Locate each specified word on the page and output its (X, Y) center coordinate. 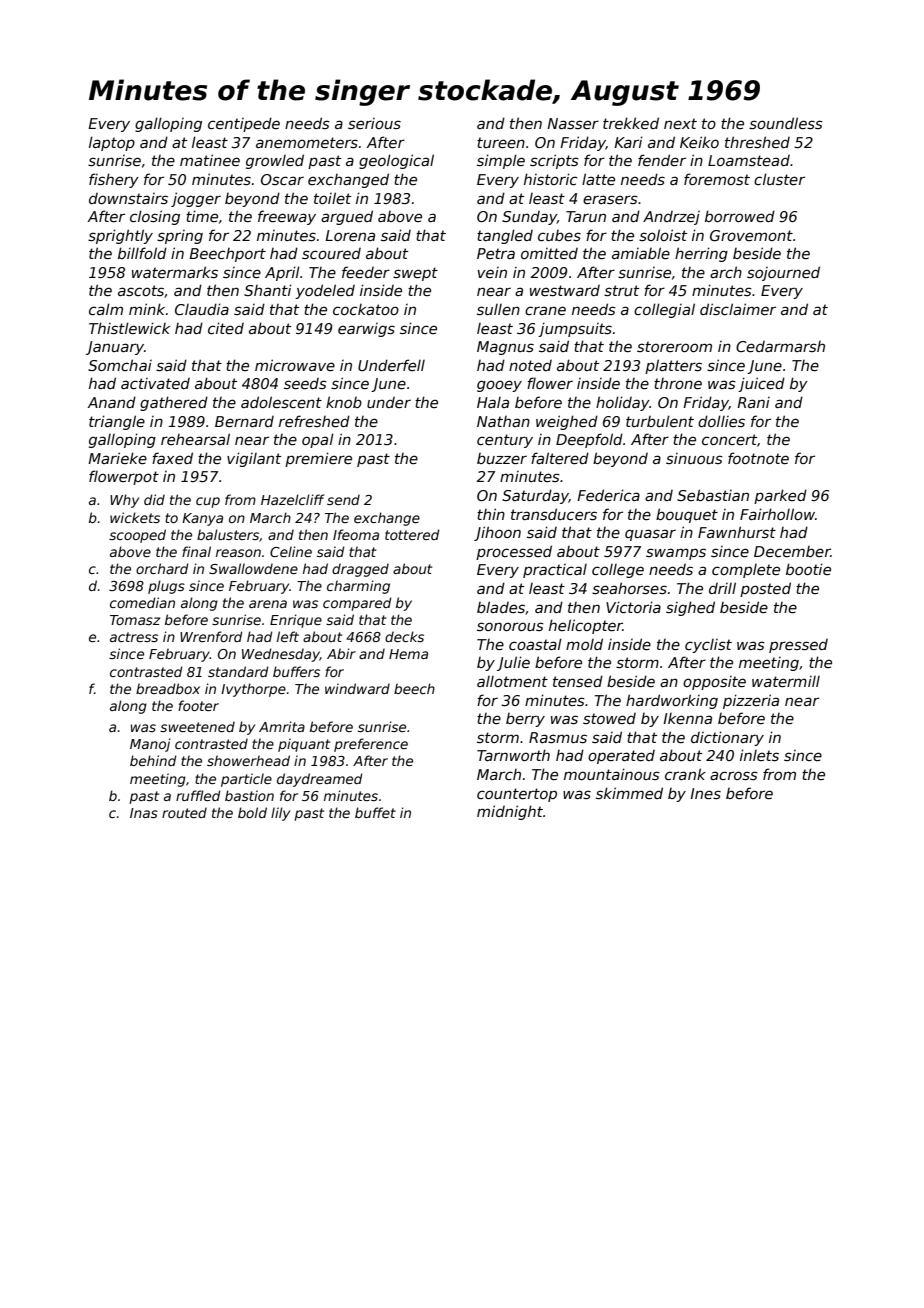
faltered (560, 458)
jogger (196, 199)
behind (153, 760)
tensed (578, 681)
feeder (366, 272)
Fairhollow (777, 514)
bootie (808, 569)
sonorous (510, 626)
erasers (610, 199)
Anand (111, 402)
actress (134, 637)
